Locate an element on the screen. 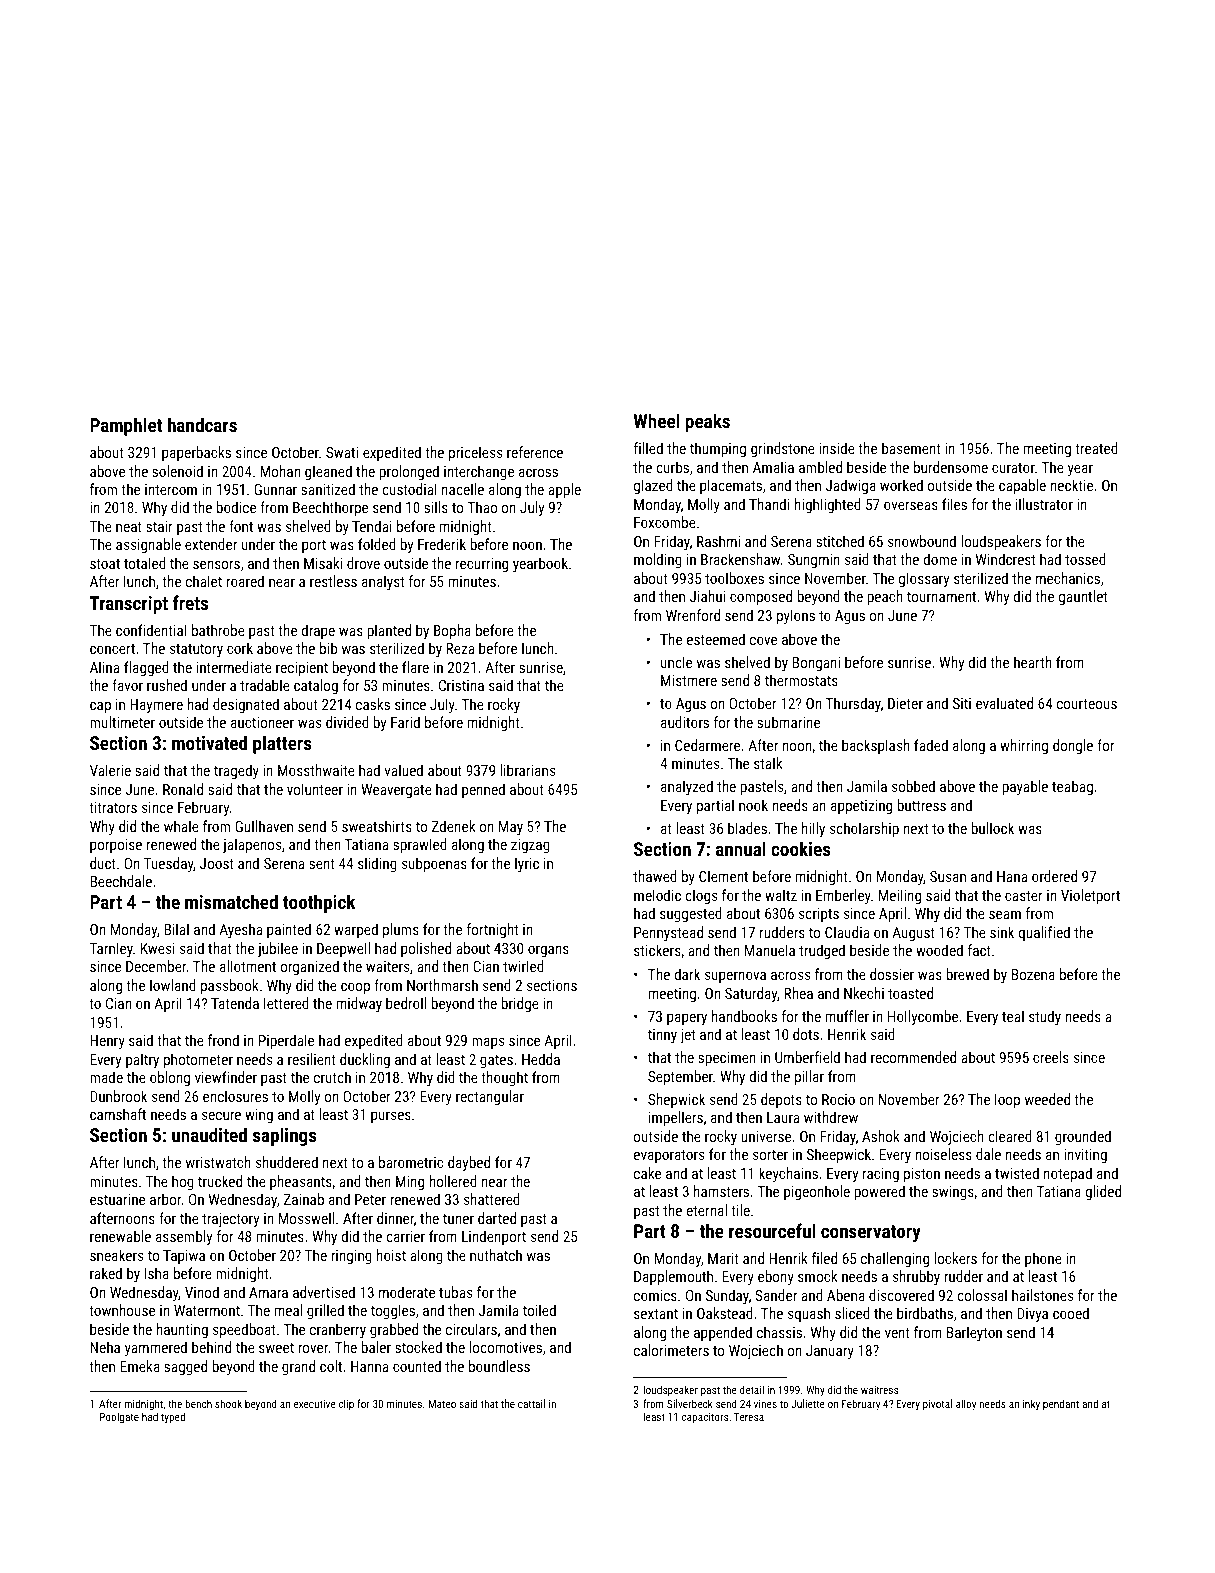  volunteer is located at coordinates (315, 789).
